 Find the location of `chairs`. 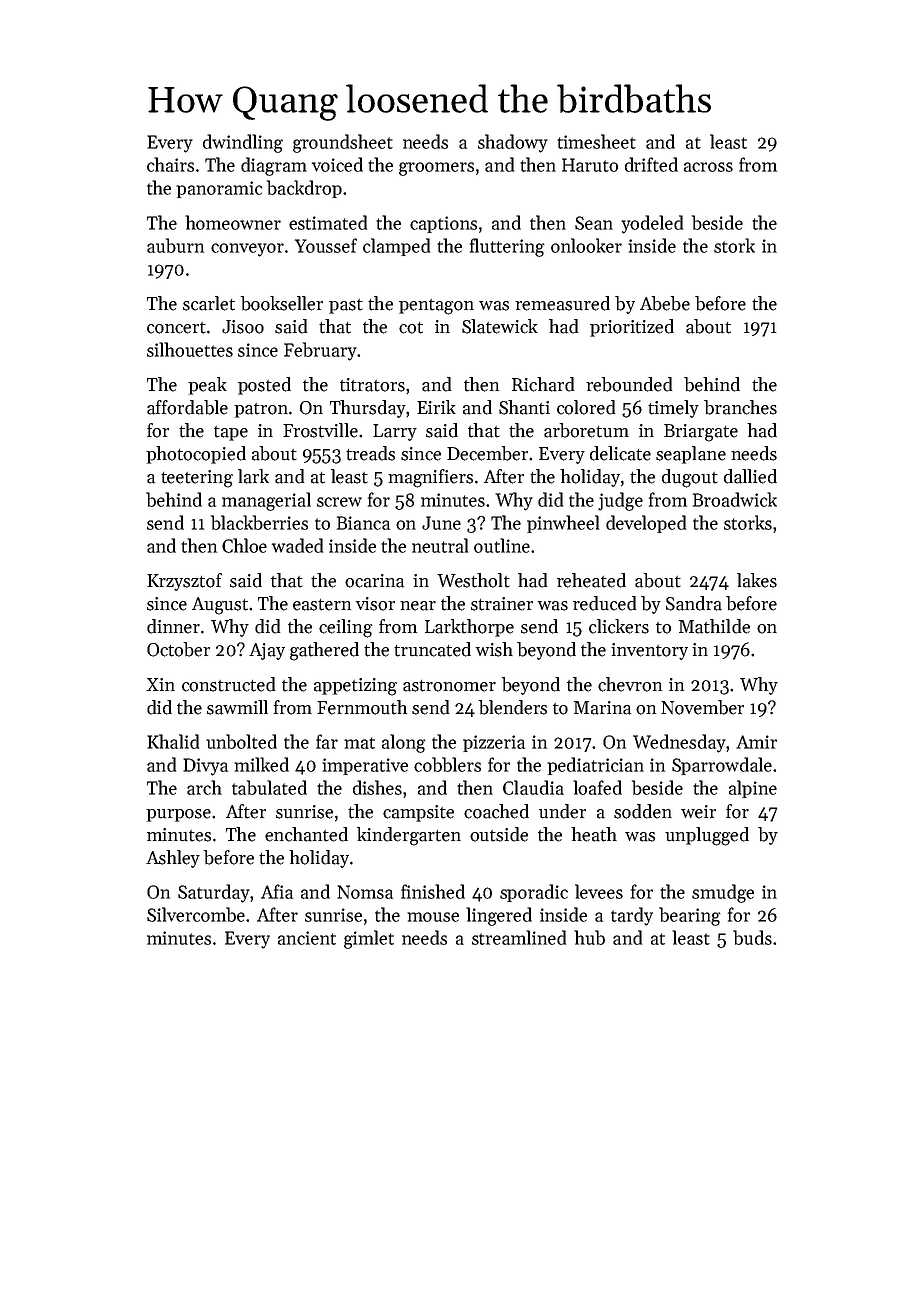

chairs is located at coordinates (170, 164).
